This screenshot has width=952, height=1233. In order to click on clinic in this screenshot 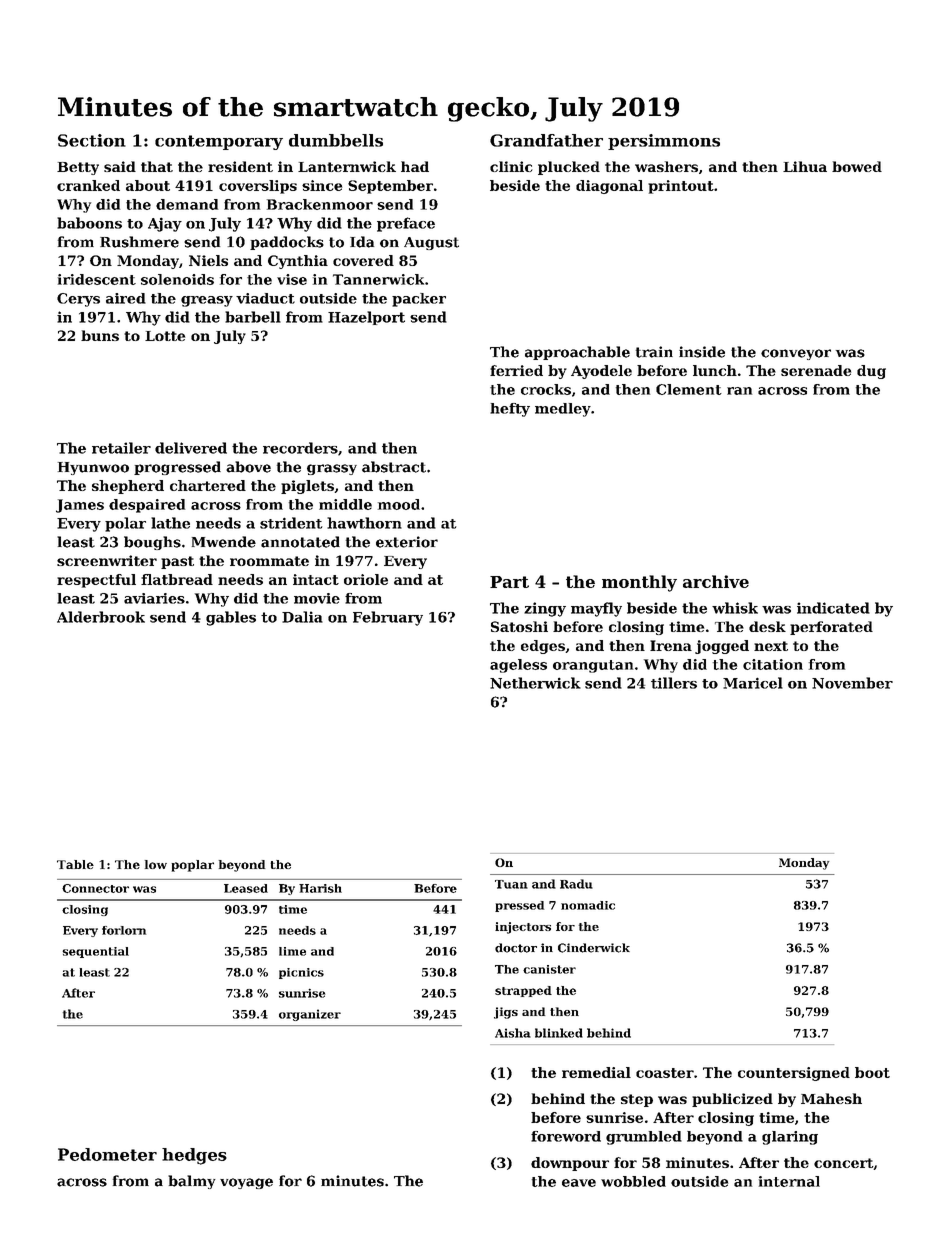, I will do `click(511, 166)`.
